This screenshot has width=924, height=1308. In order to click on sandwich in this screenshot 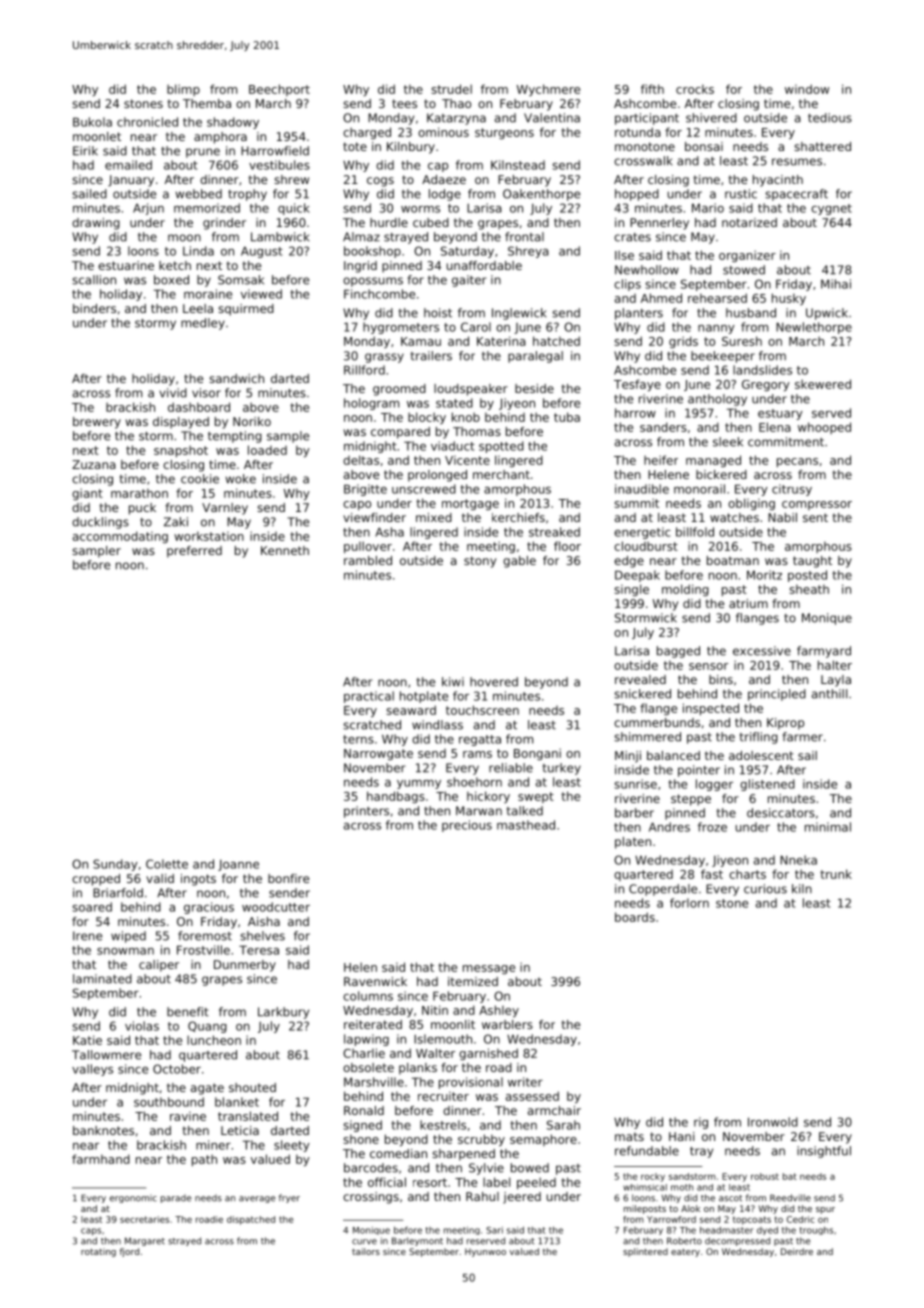, I will do `click(236, 378)`.
